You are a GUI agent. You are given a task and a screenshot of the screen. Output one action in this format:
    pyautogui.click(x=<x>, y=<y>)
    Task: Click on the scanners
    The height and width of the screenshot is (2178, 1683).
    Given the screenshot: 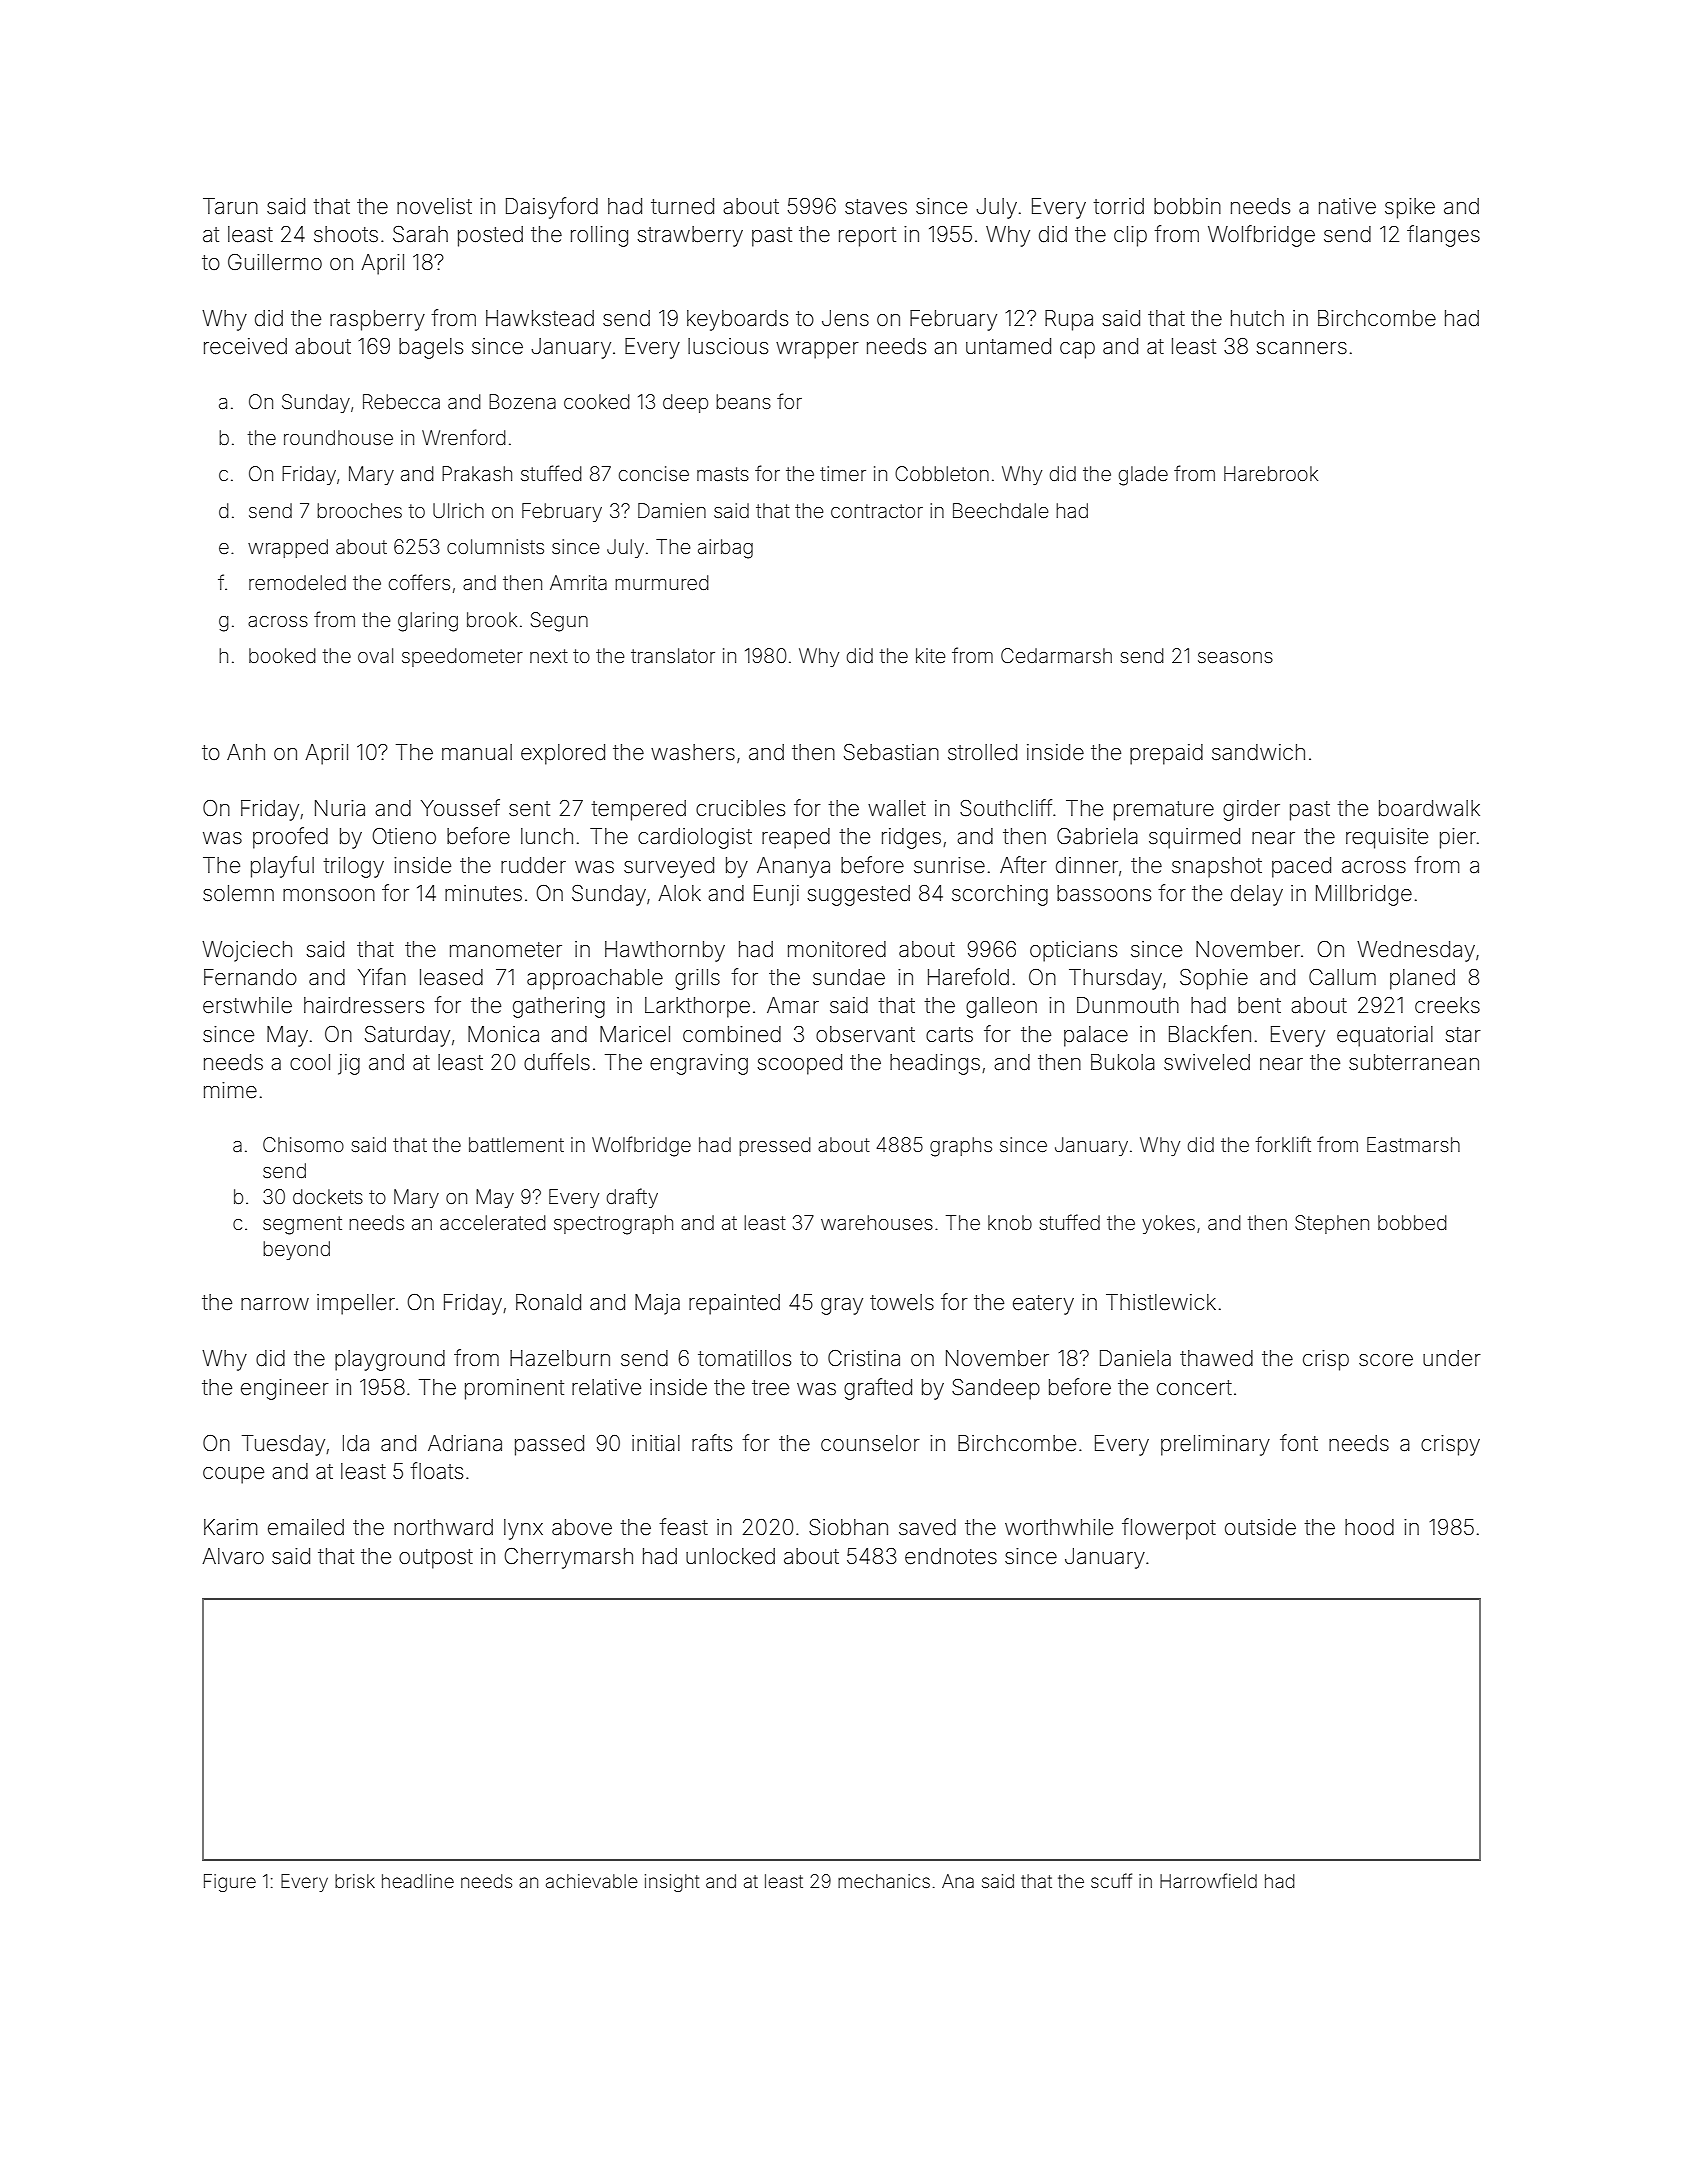 What is the action you would take?
    pyautogui.click(x=1302, y=348)
